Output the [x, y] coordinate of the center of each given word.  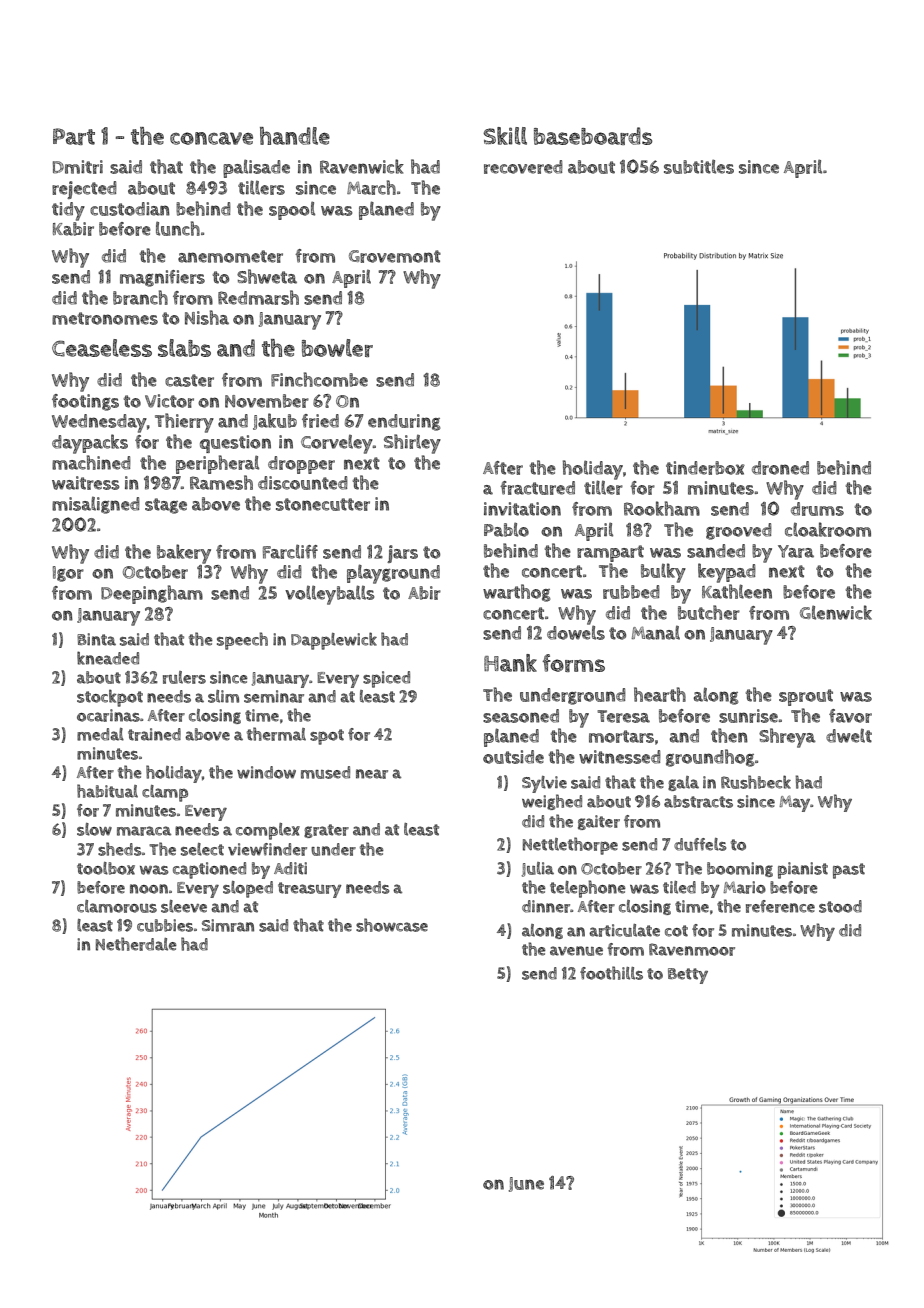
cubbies [165, 925]
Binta [96, 639]
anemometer [230, 256]
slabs [184, 348]
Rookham [662, 508]
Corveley [337, 444]
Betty [688, 976]
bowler [337, 348]
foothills [611, 973]
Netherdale [136, 944]
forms [574, 663]
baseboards [593, 136]
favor [850, 716]
